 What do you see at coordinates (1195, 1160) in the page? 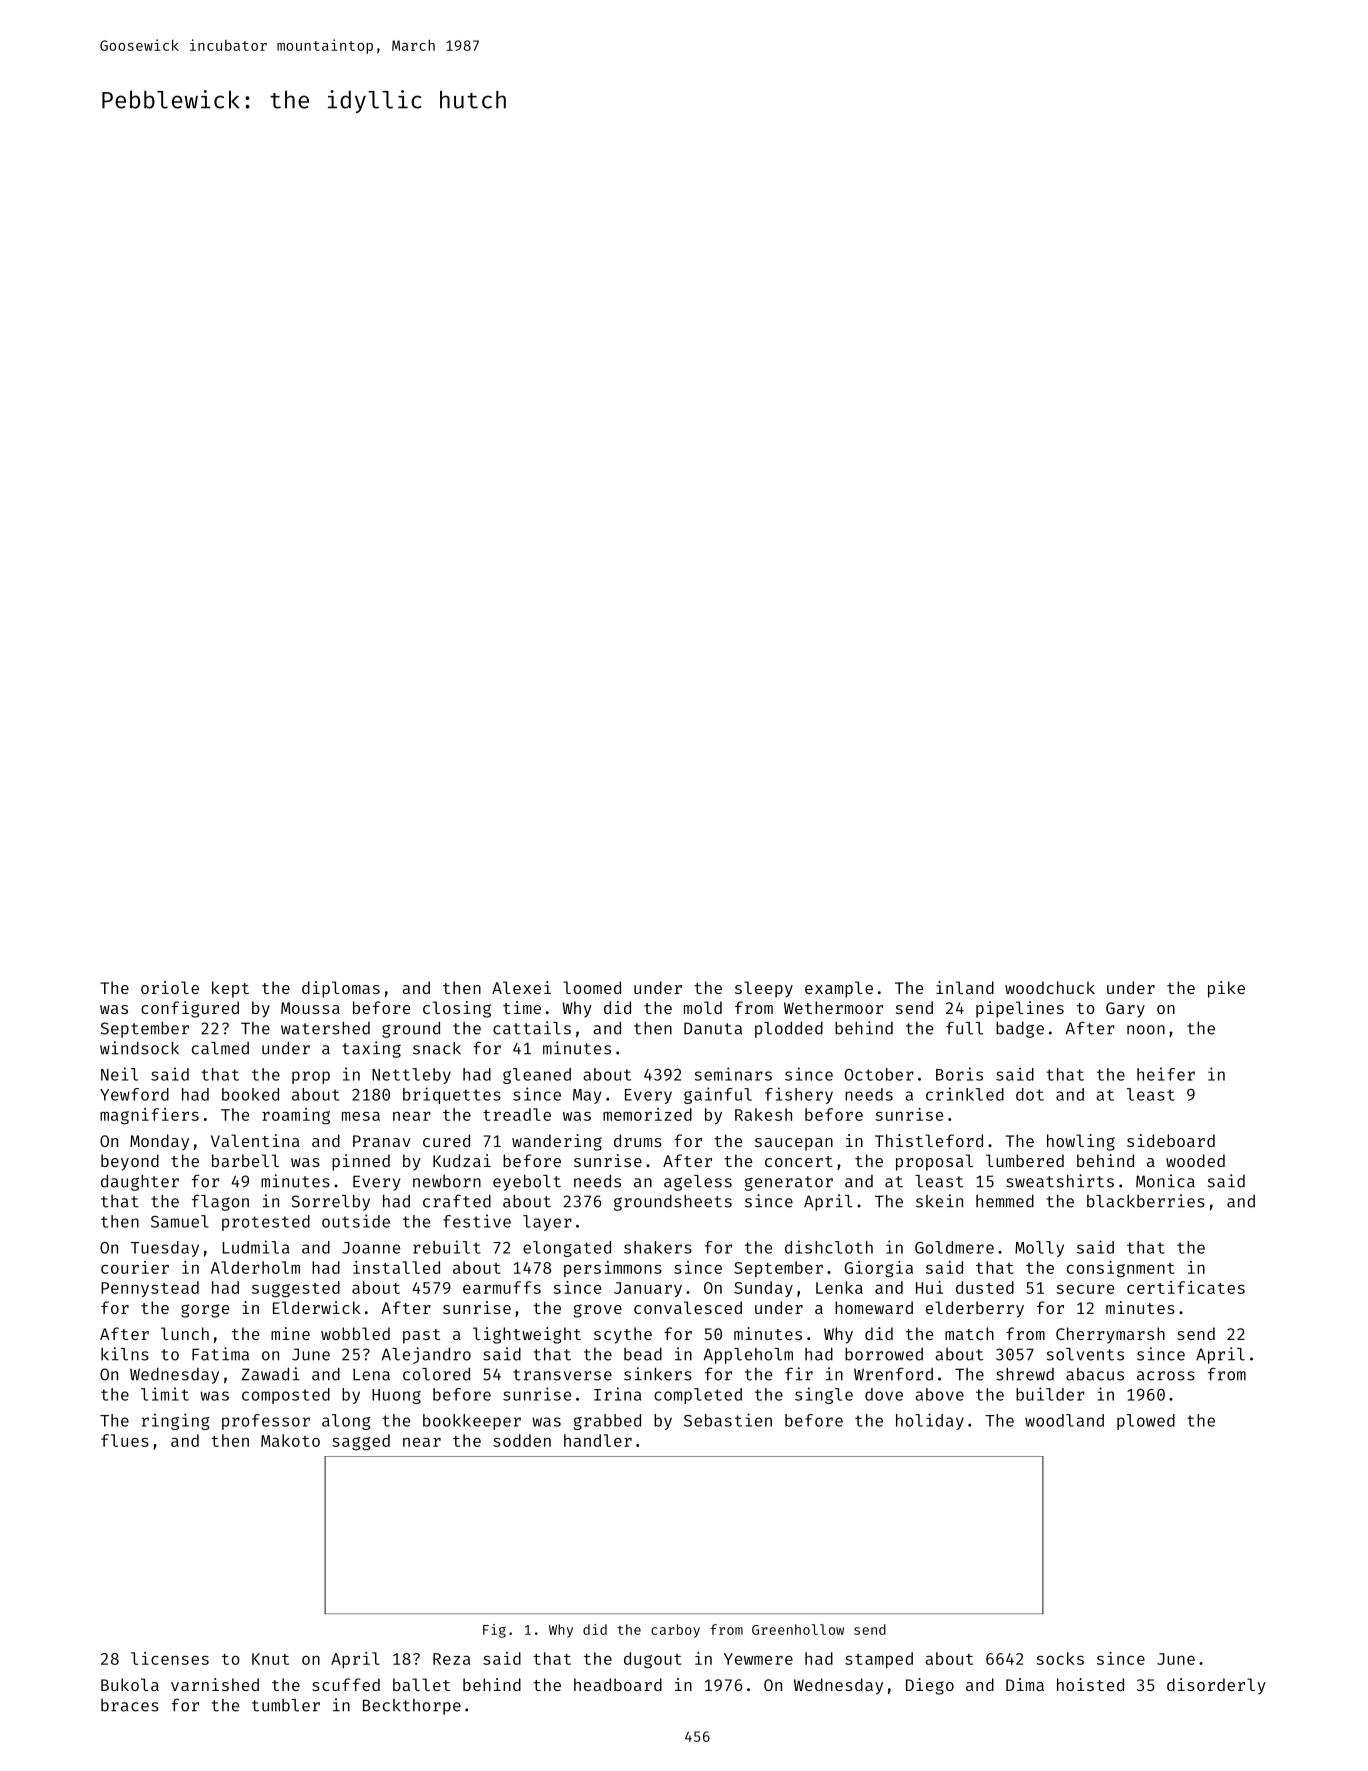
I see `wooded` at bounding box center [1195, 1160].
